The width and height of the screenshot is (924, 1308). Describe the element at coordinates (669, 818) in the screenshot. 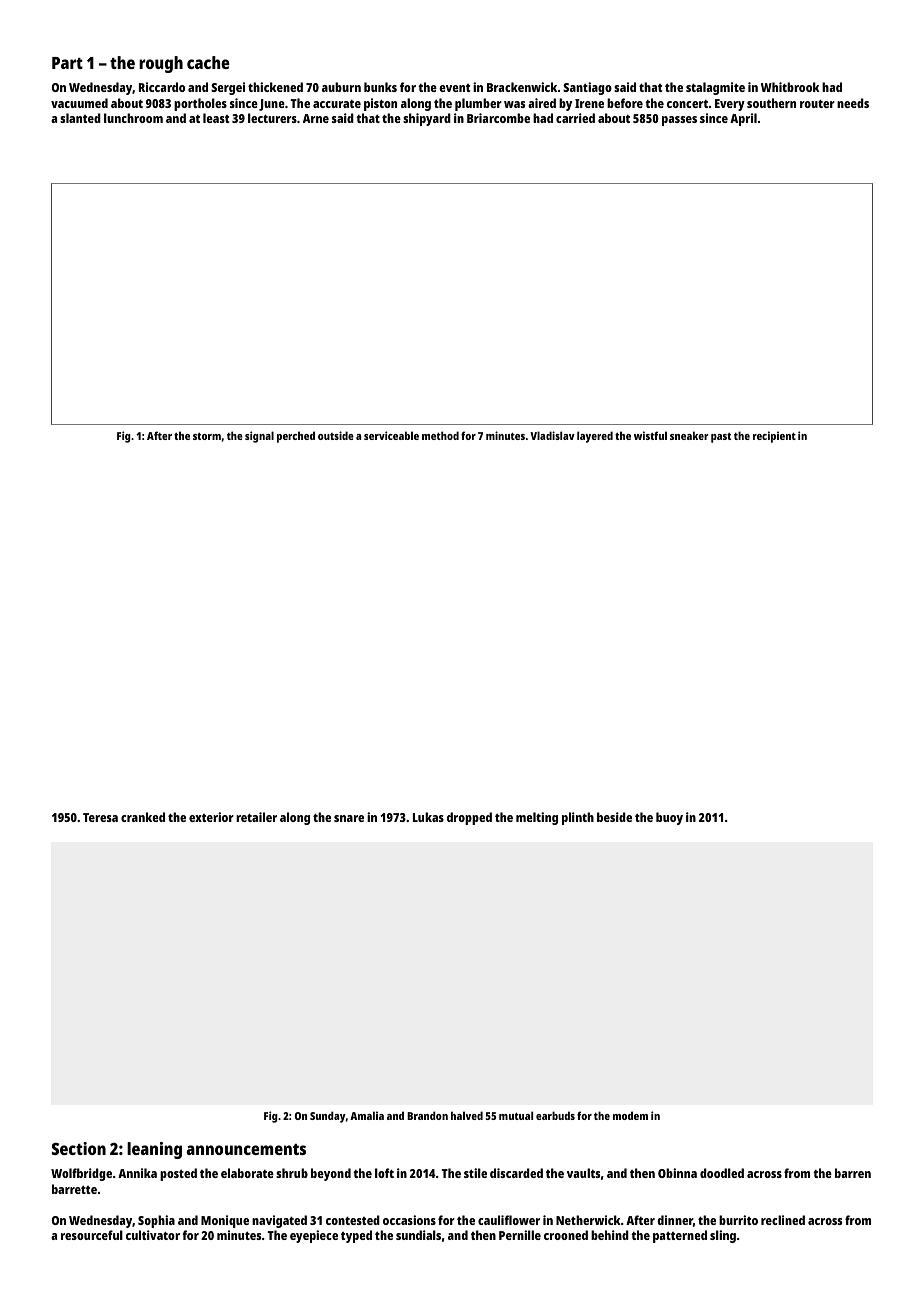

I see `buoy` at that location.
